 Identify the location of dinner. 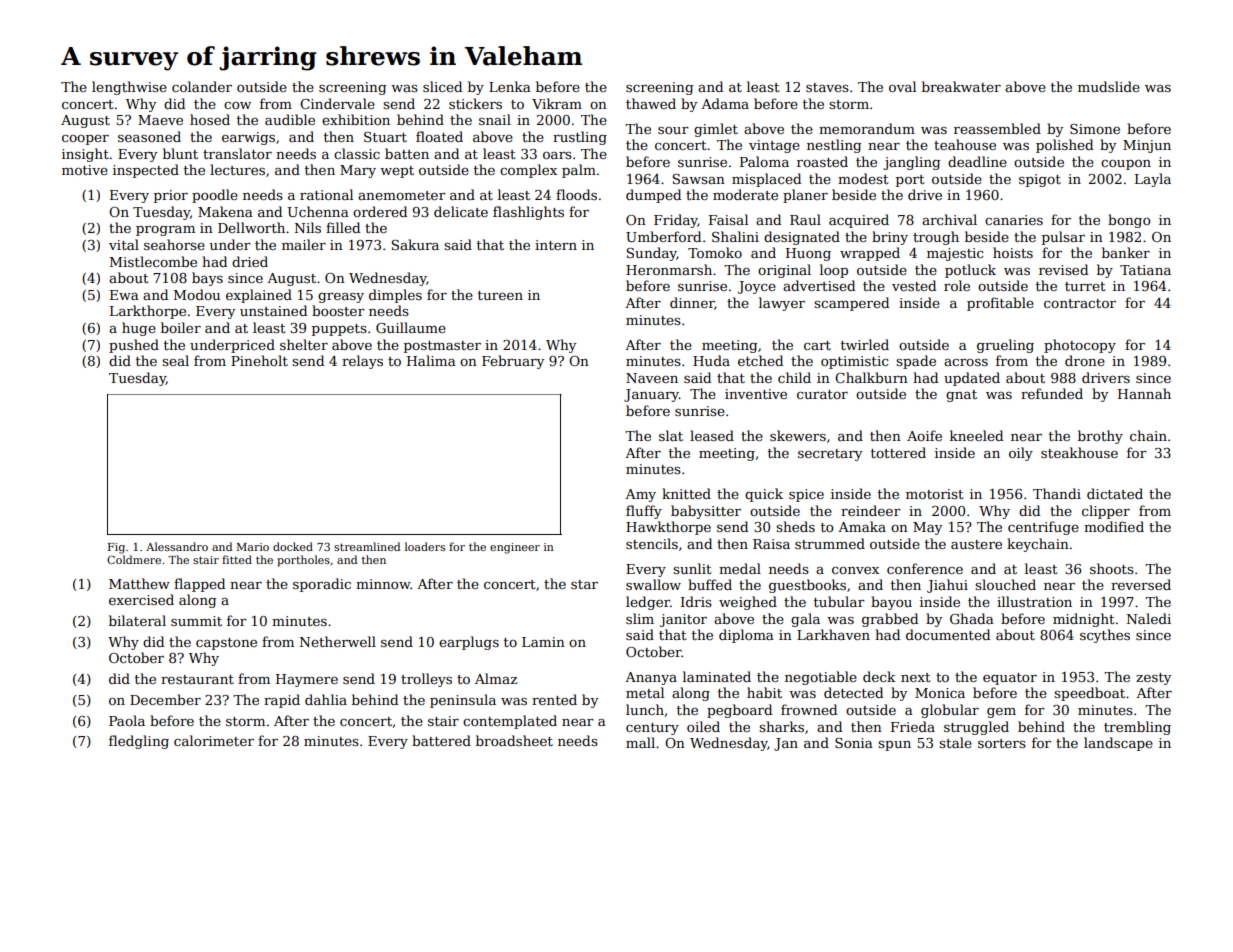
(692, 302).
